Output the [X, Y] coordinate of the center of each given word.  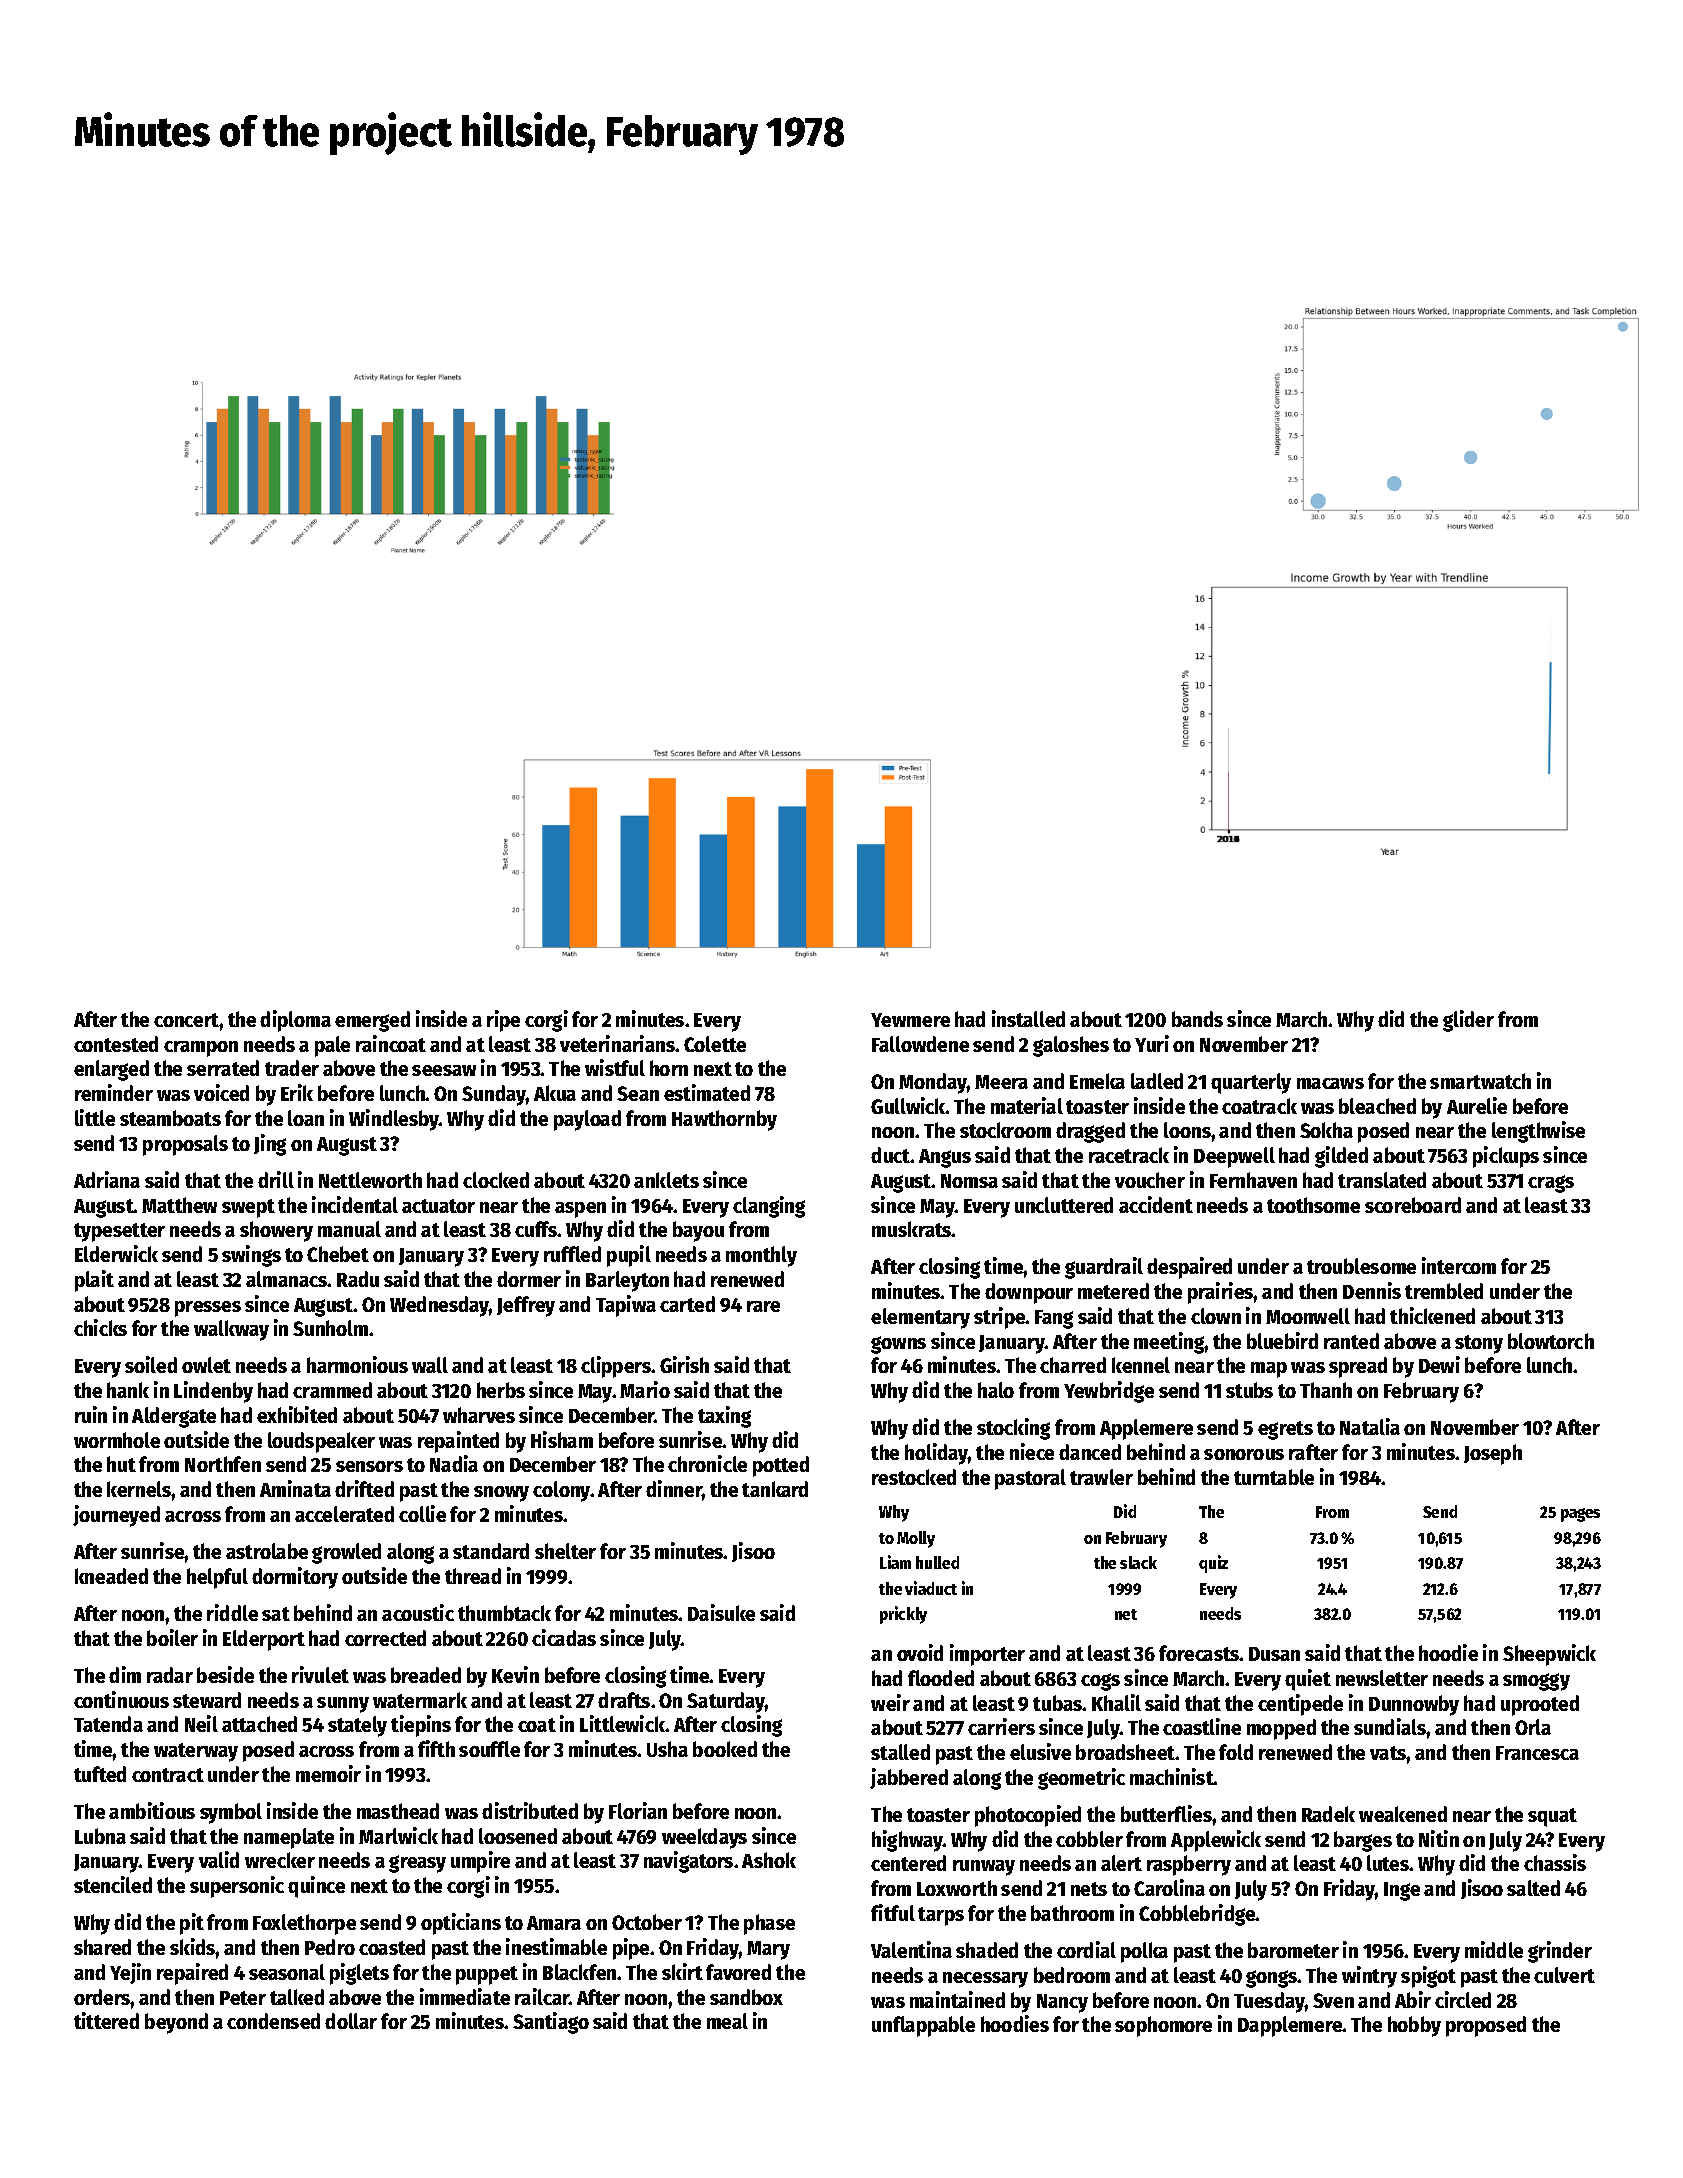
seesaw [444, 1070]
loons [1187, 1130]
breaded [426, 1675]
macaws [1330, 1083]
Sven [1333, 2000]
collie [422, 1513]
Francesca [1537, 1753]
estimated [707, 1092]
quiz [1213, 1564]
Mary [768, 1950]
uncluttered [1064, 1205]
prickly [903, 1615]
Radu [358, 1279]
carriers [1001, 1726]
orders [102, 1997]
